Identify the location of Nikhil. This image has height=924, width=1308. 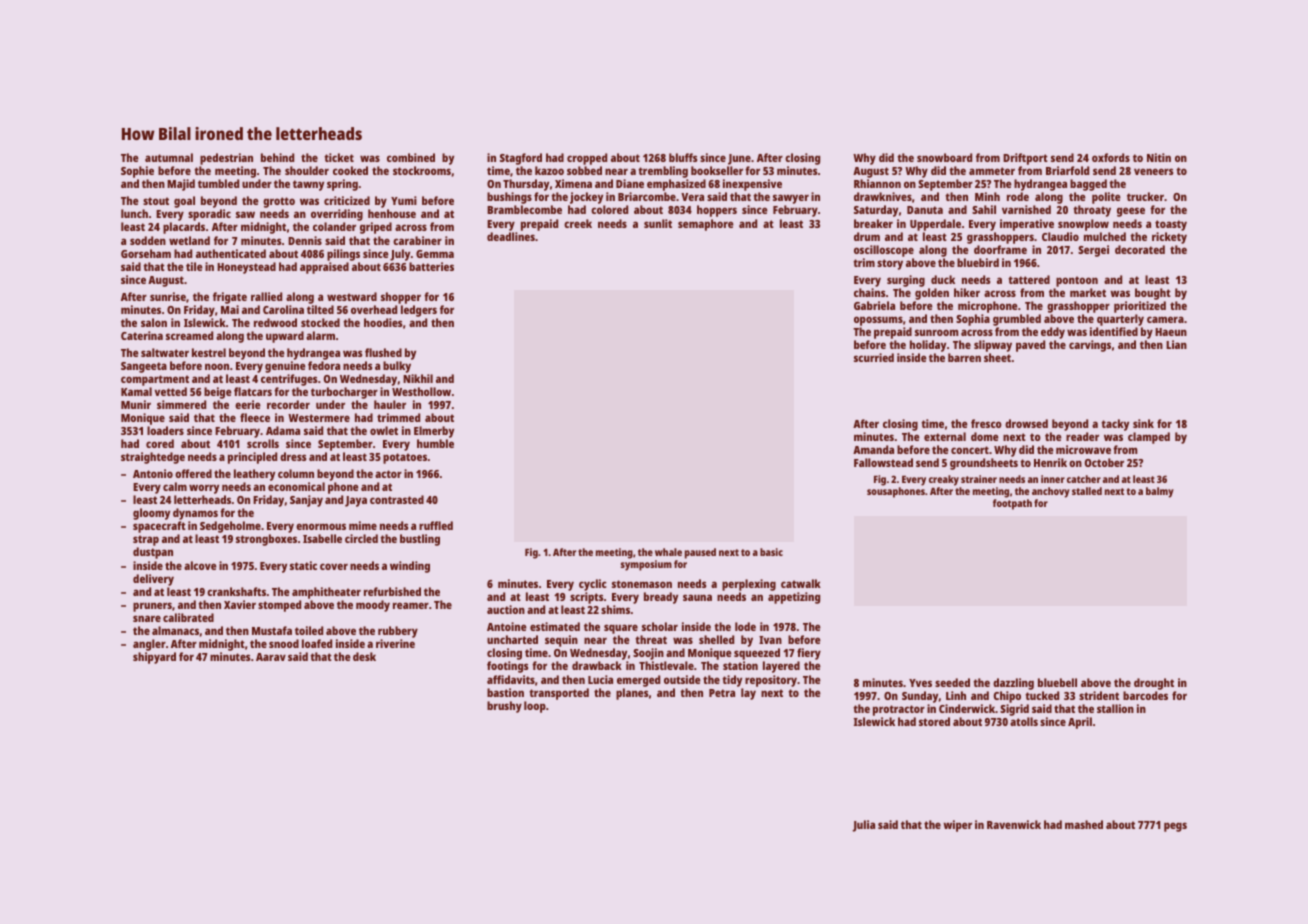
(418, 378).
